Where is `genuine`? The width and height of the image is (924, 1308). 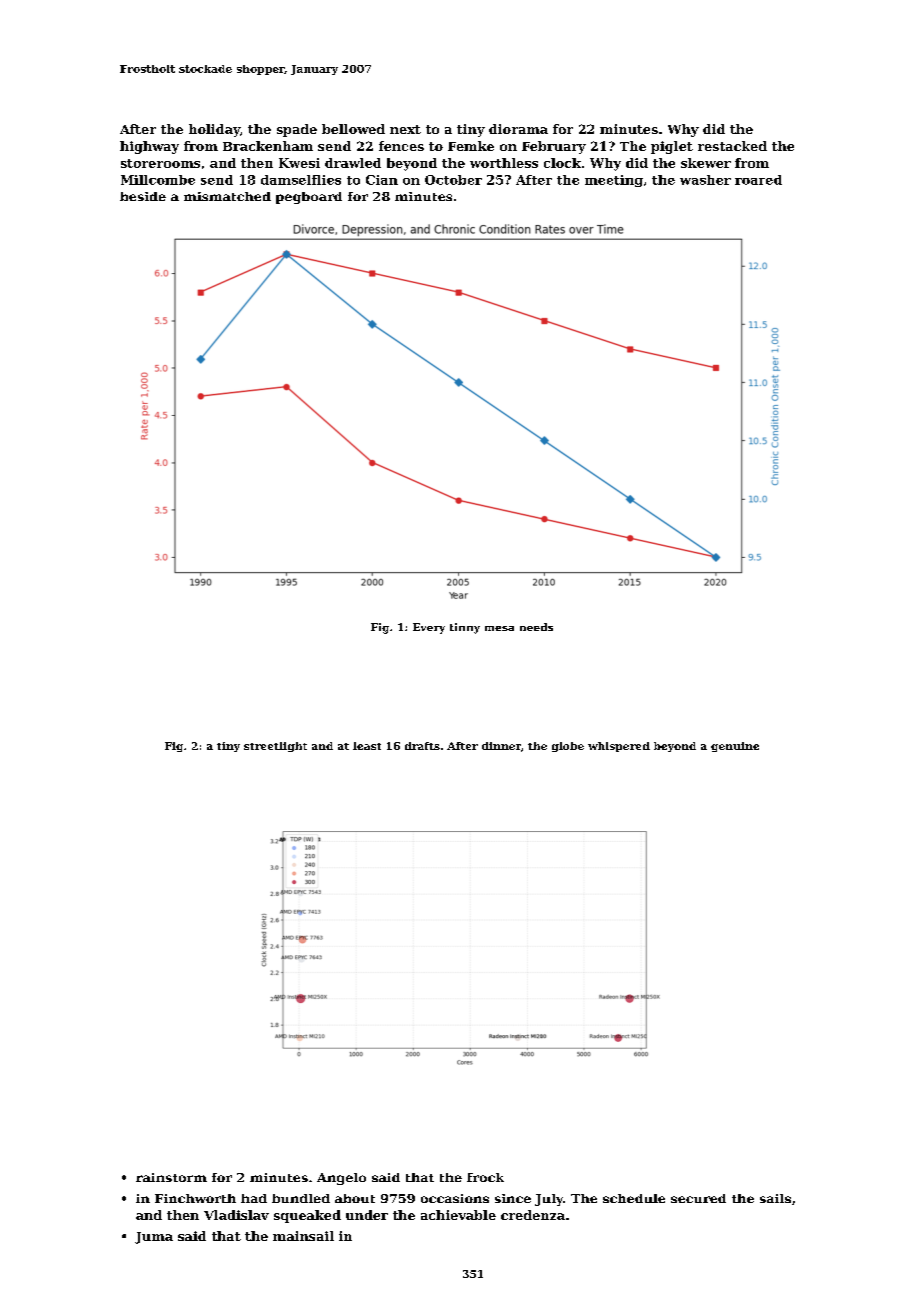 genuine is located at coordinates (735, 747).
